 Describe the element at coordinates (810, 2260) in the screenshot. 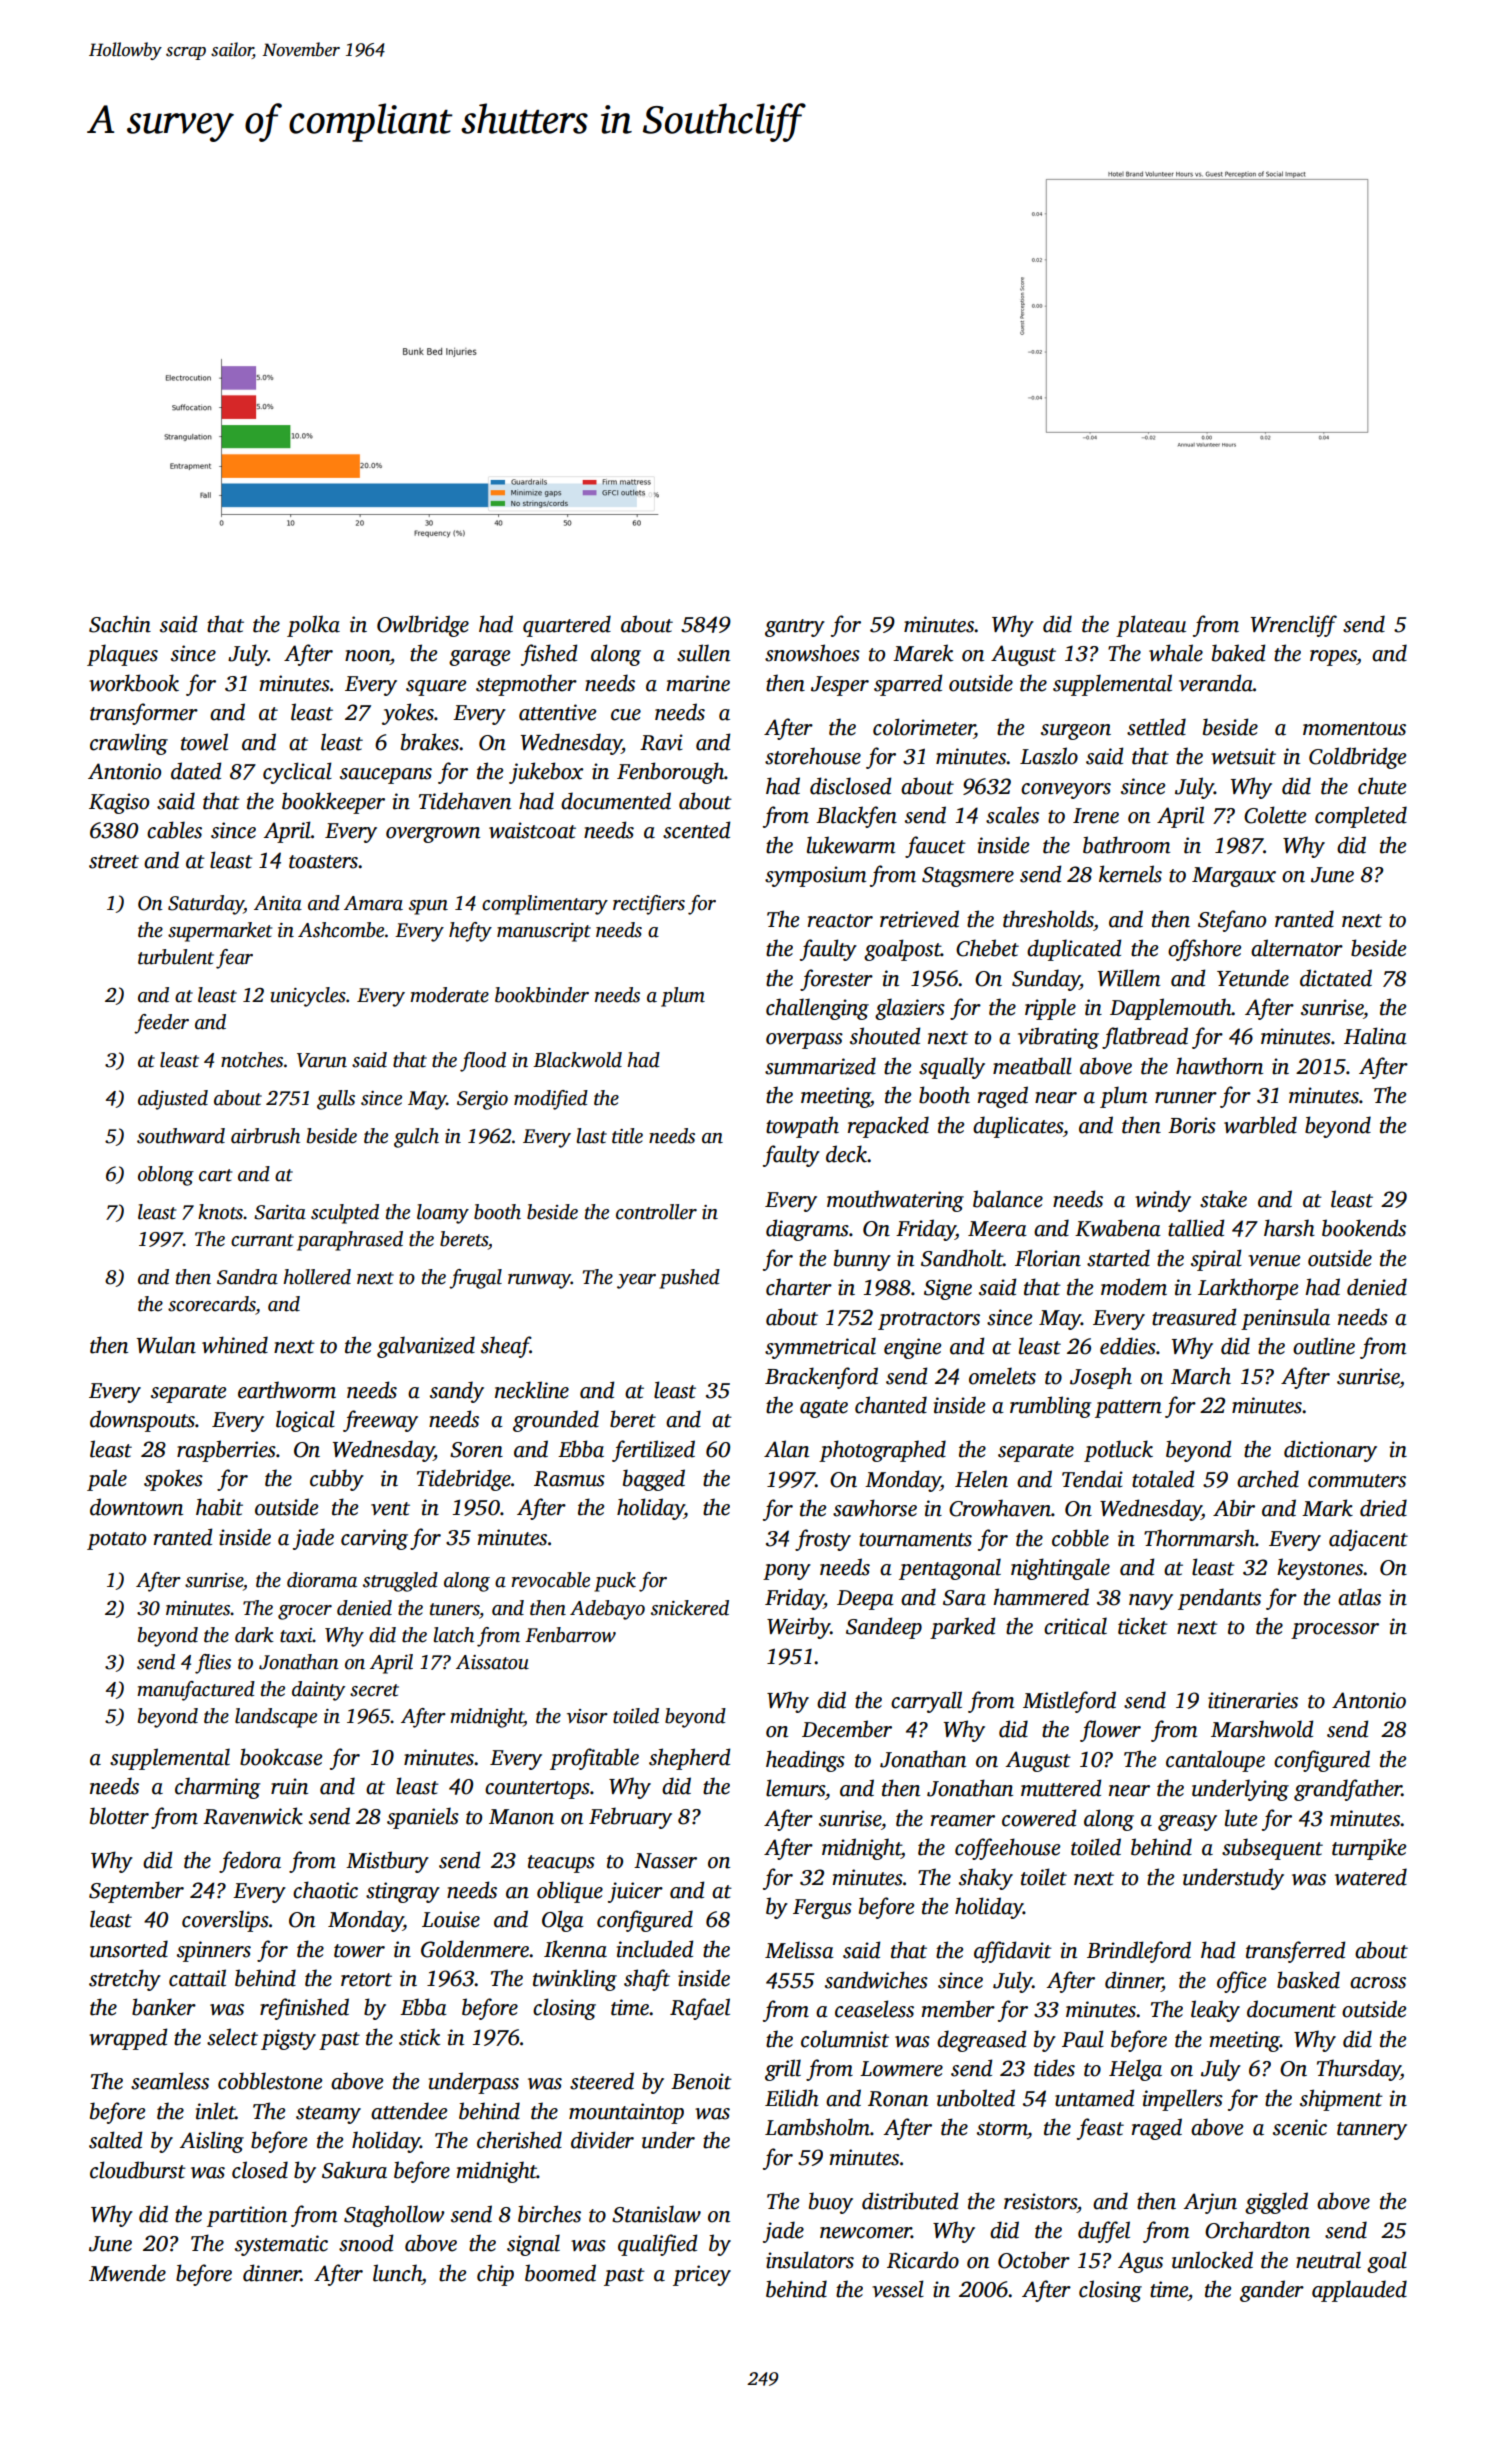

I see `insulators` at that location.
